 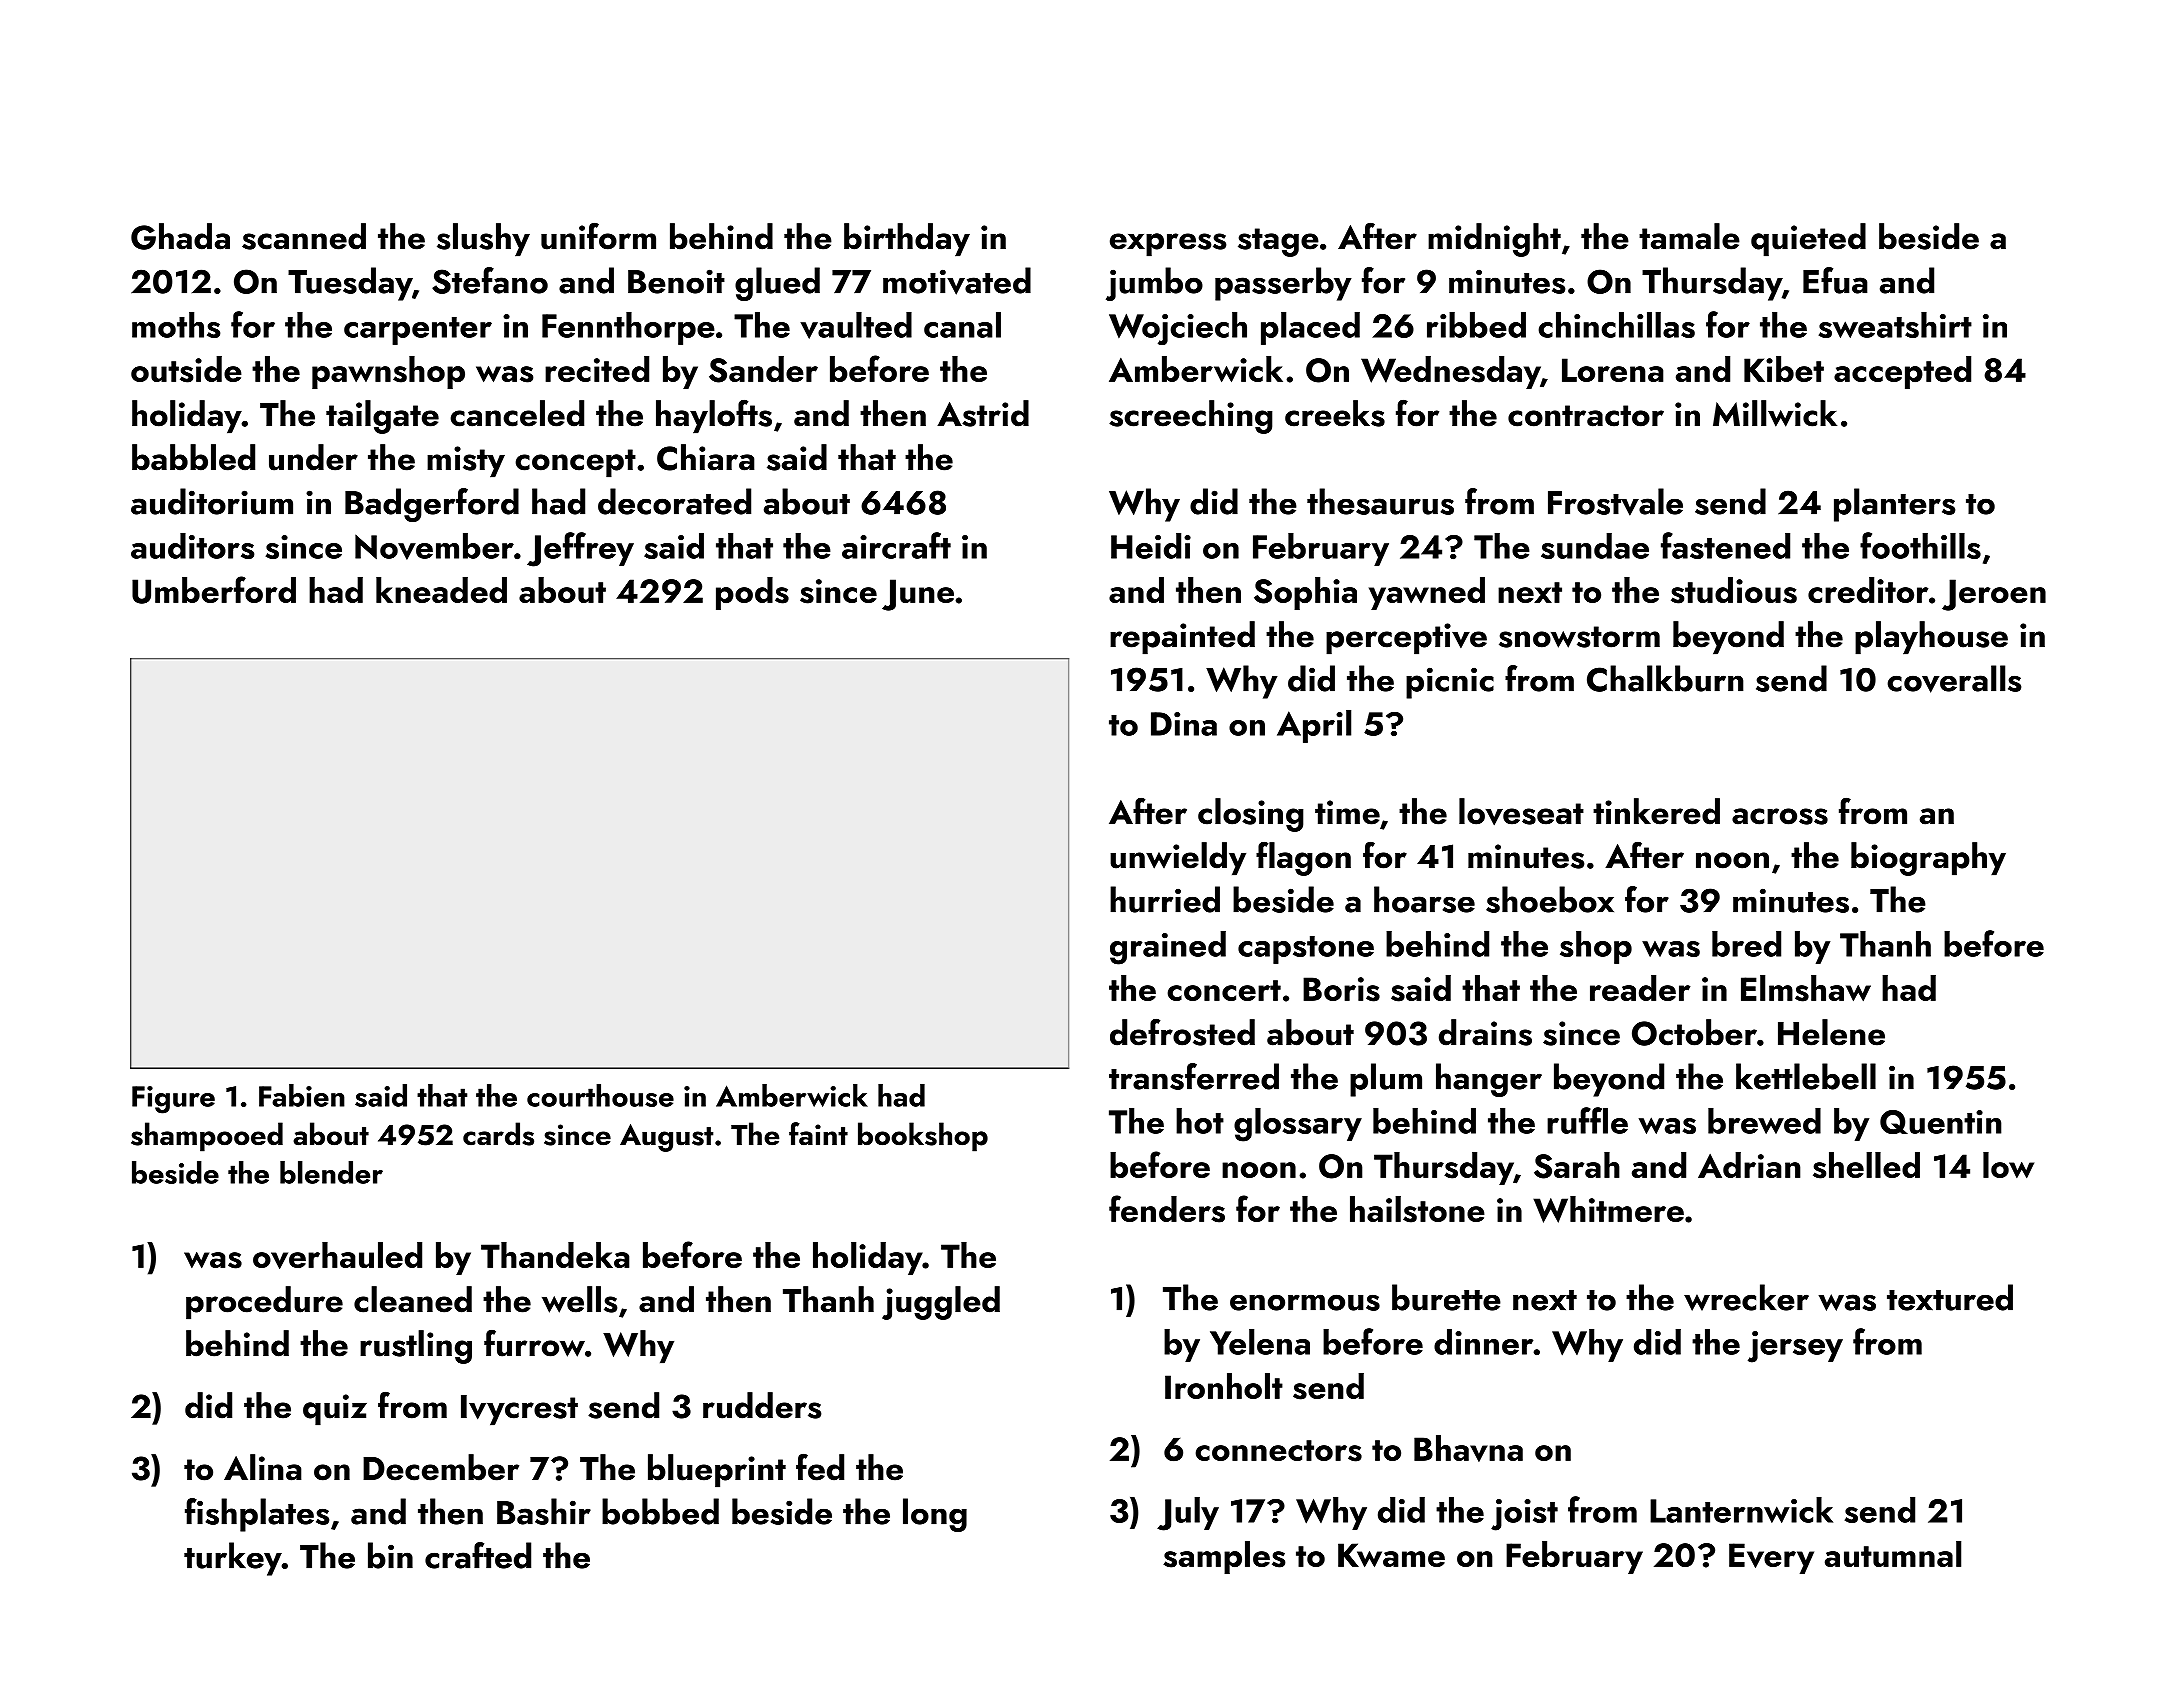 What do you see at coordinates (1182, 1032) in the image?
I see `defrosted` at bounding box center [1182, 1032].
